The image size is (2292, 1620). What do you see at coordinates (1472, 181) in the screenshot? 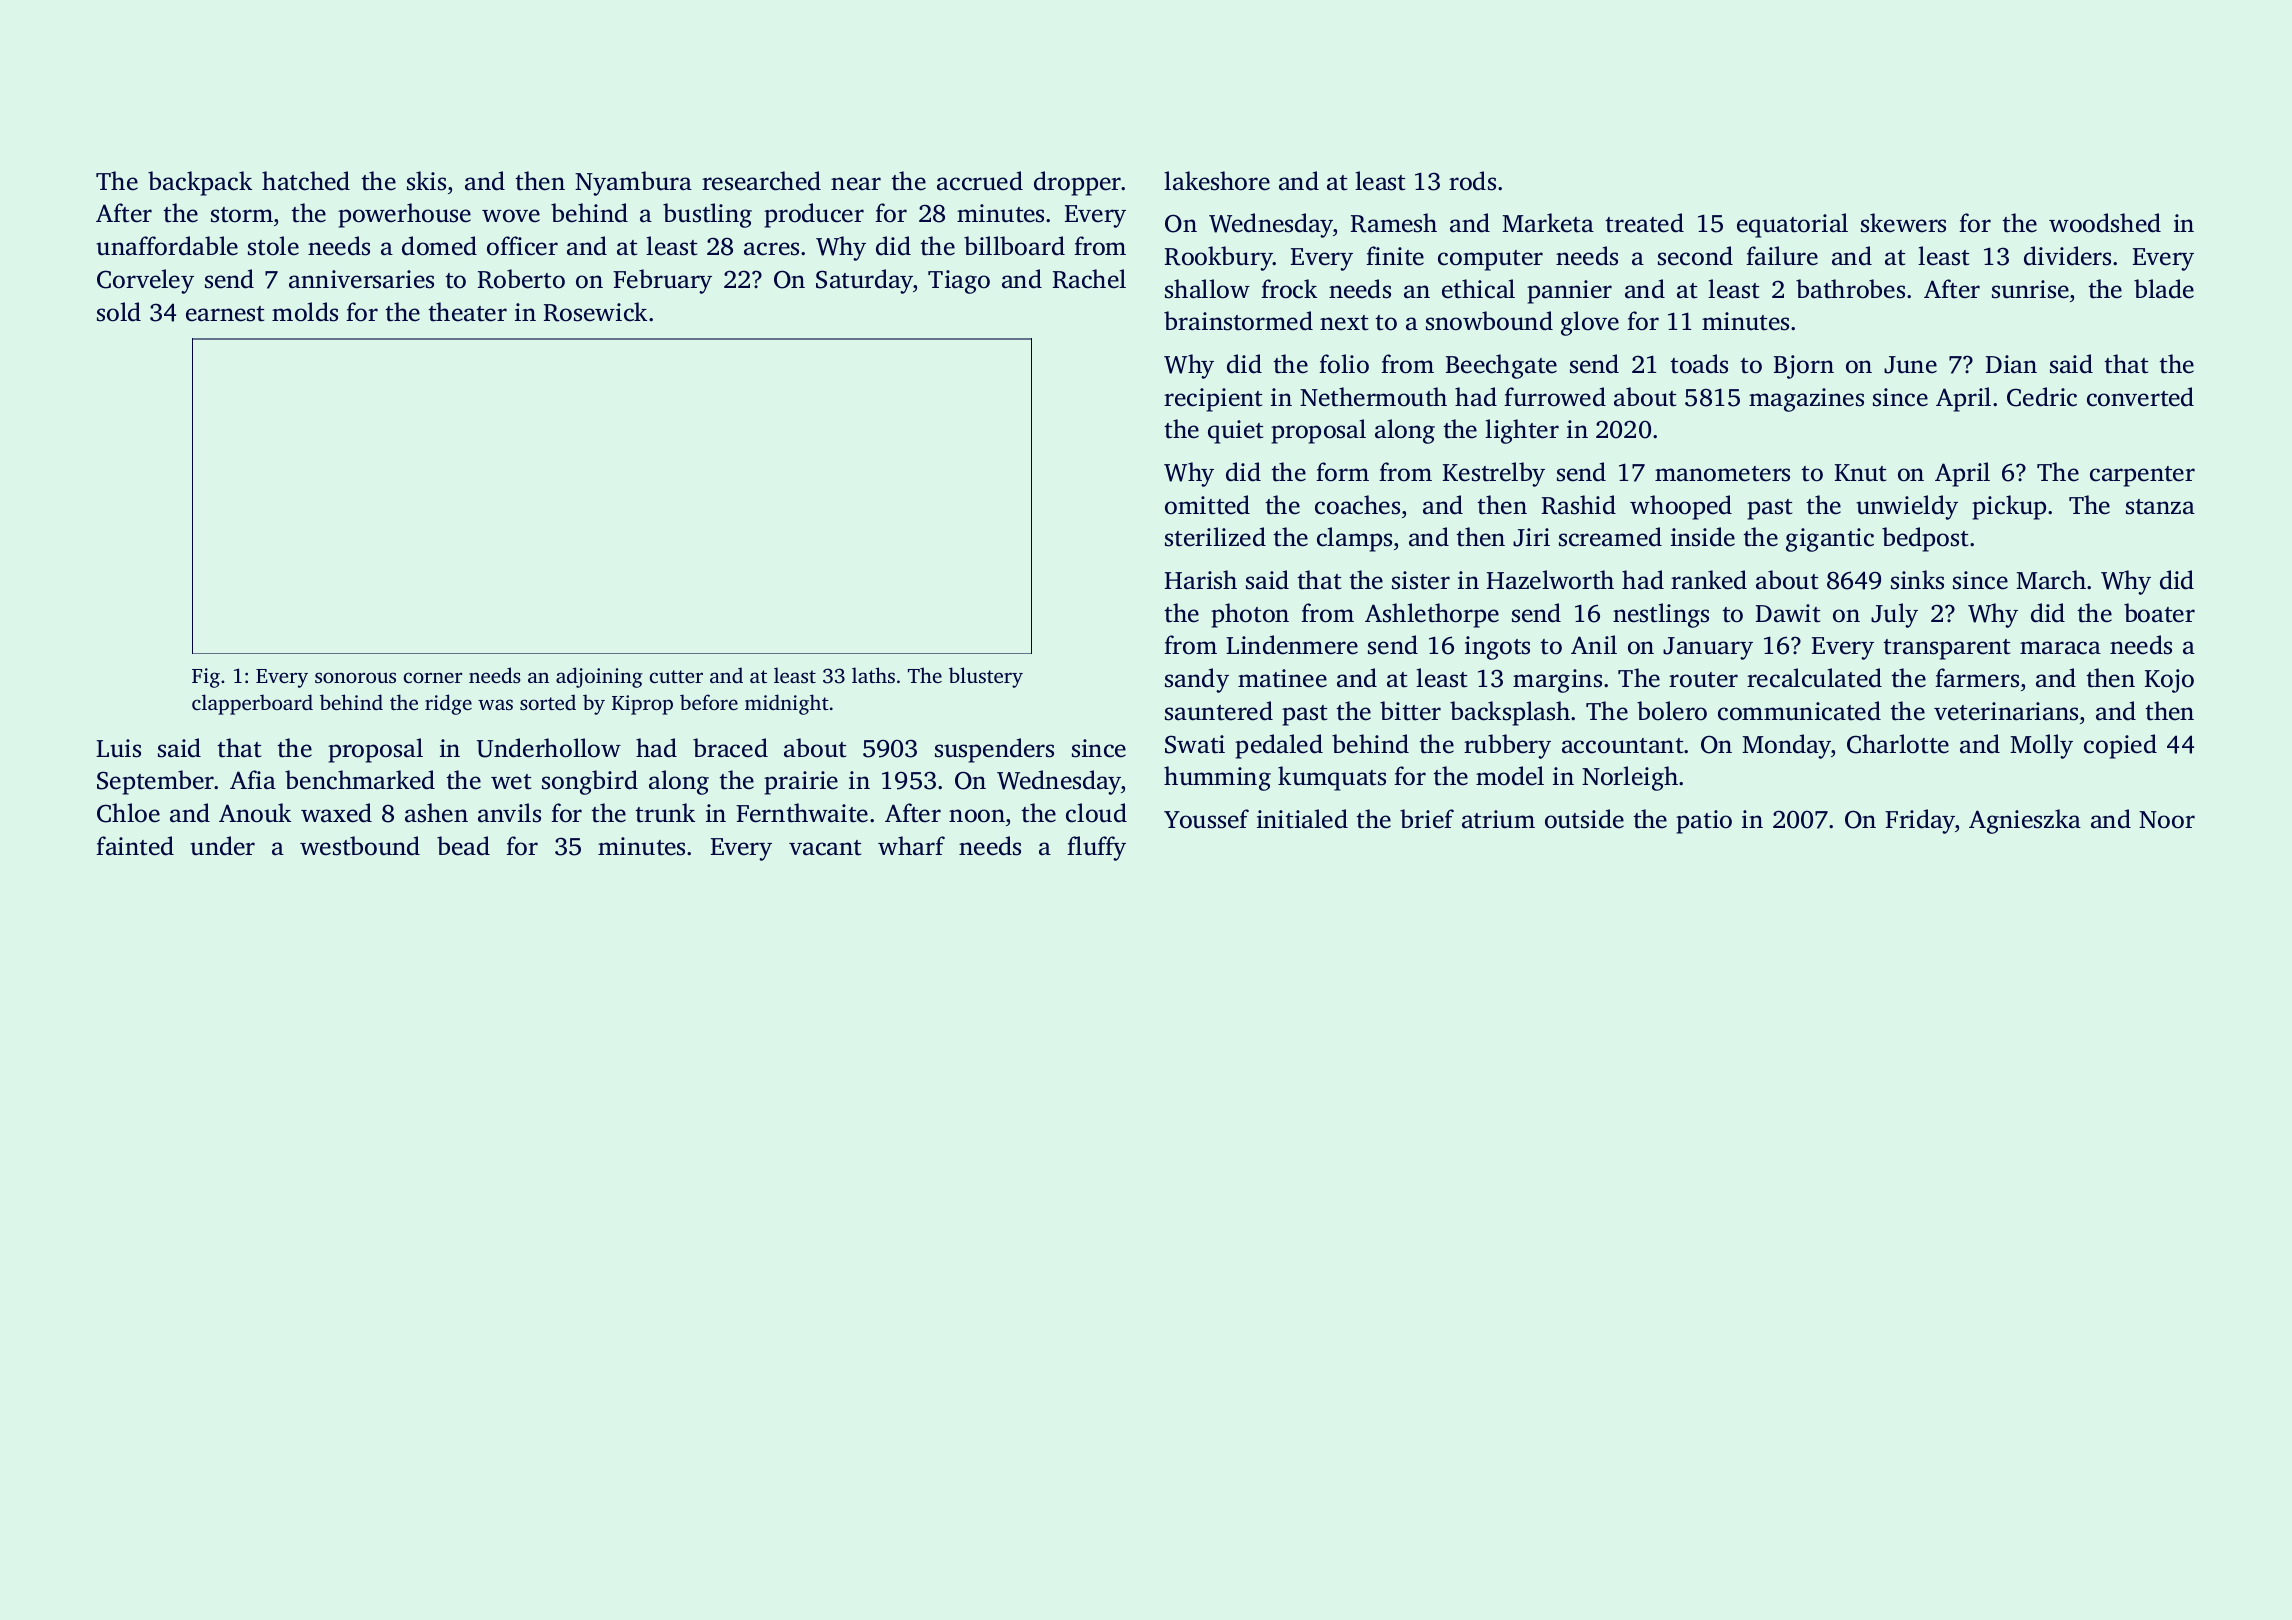
I see `rods` at bounding box center [1472, 181].
